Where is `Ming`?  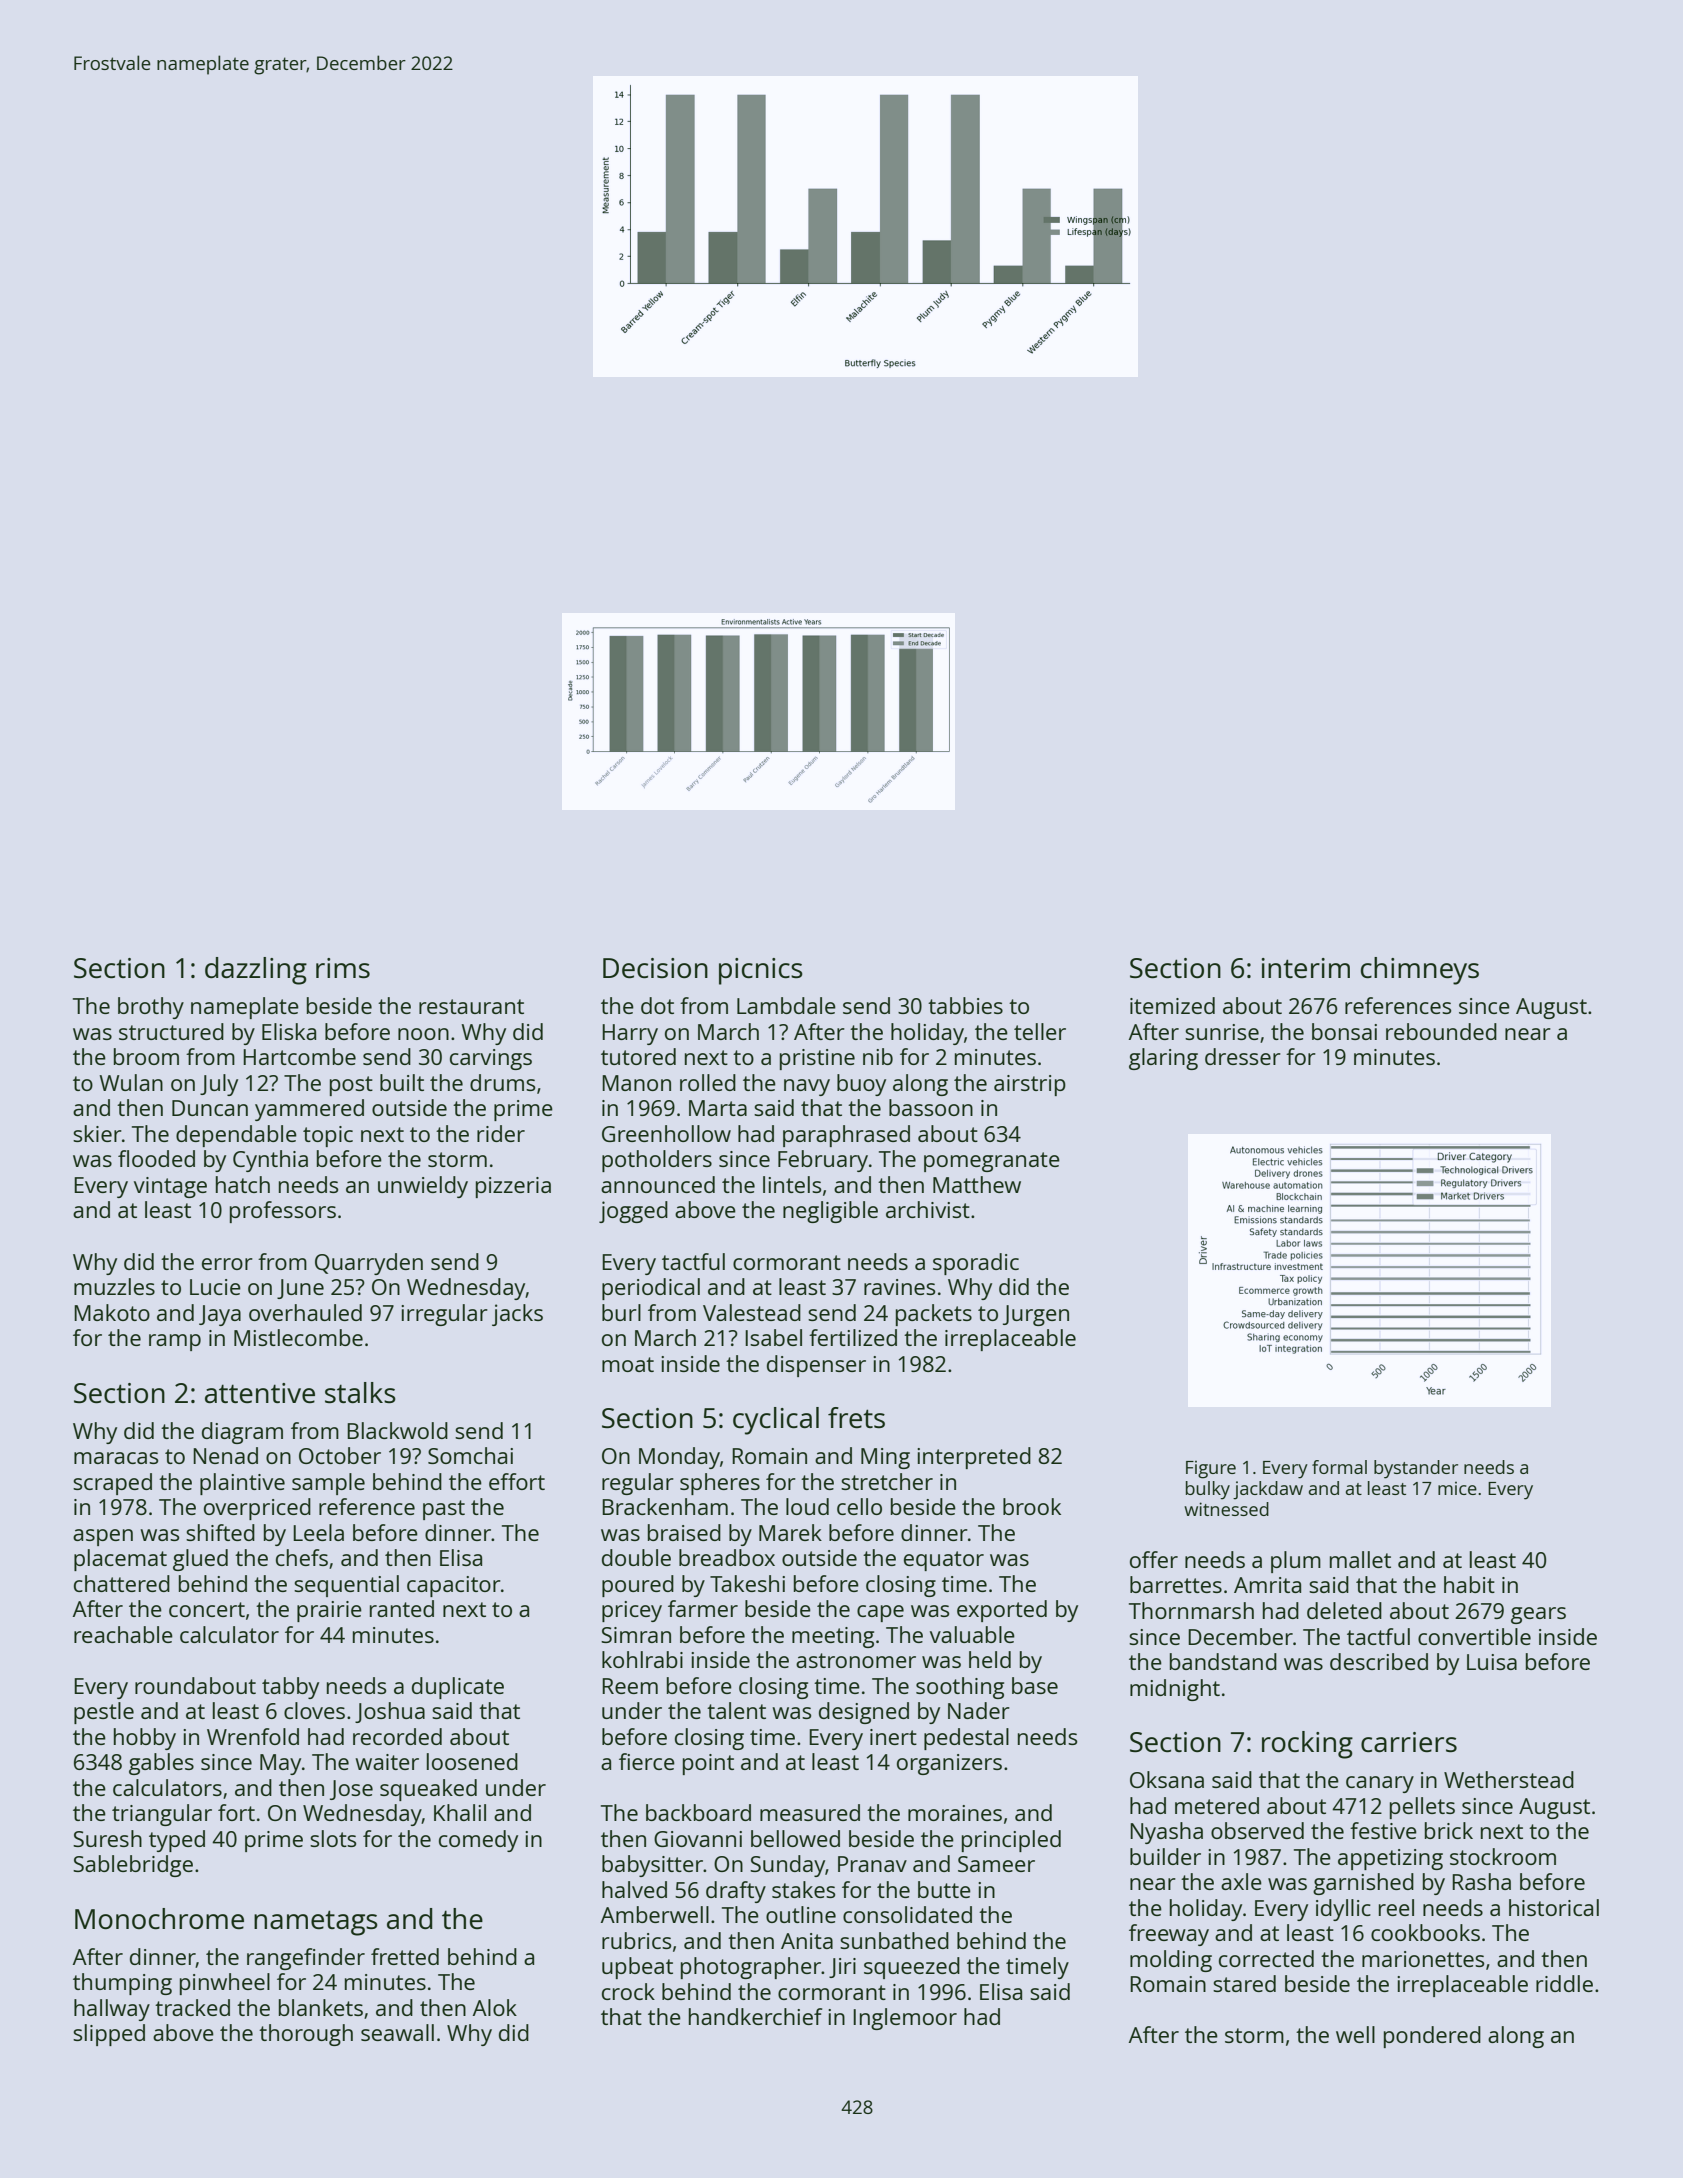
Ming is located at coordinates (885, 1458).
